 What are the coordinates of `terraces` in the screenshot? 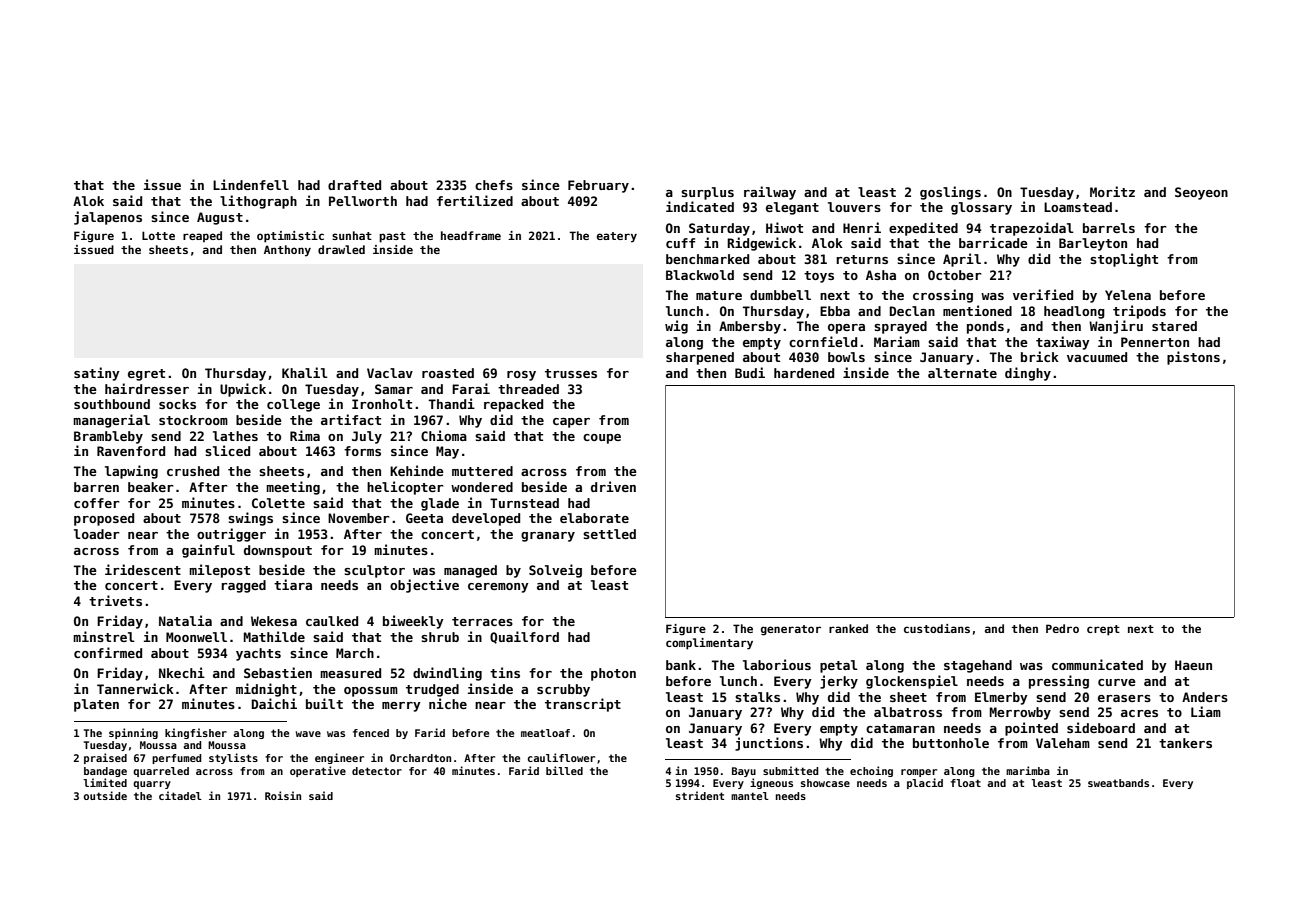 It's located at (482, 621).
